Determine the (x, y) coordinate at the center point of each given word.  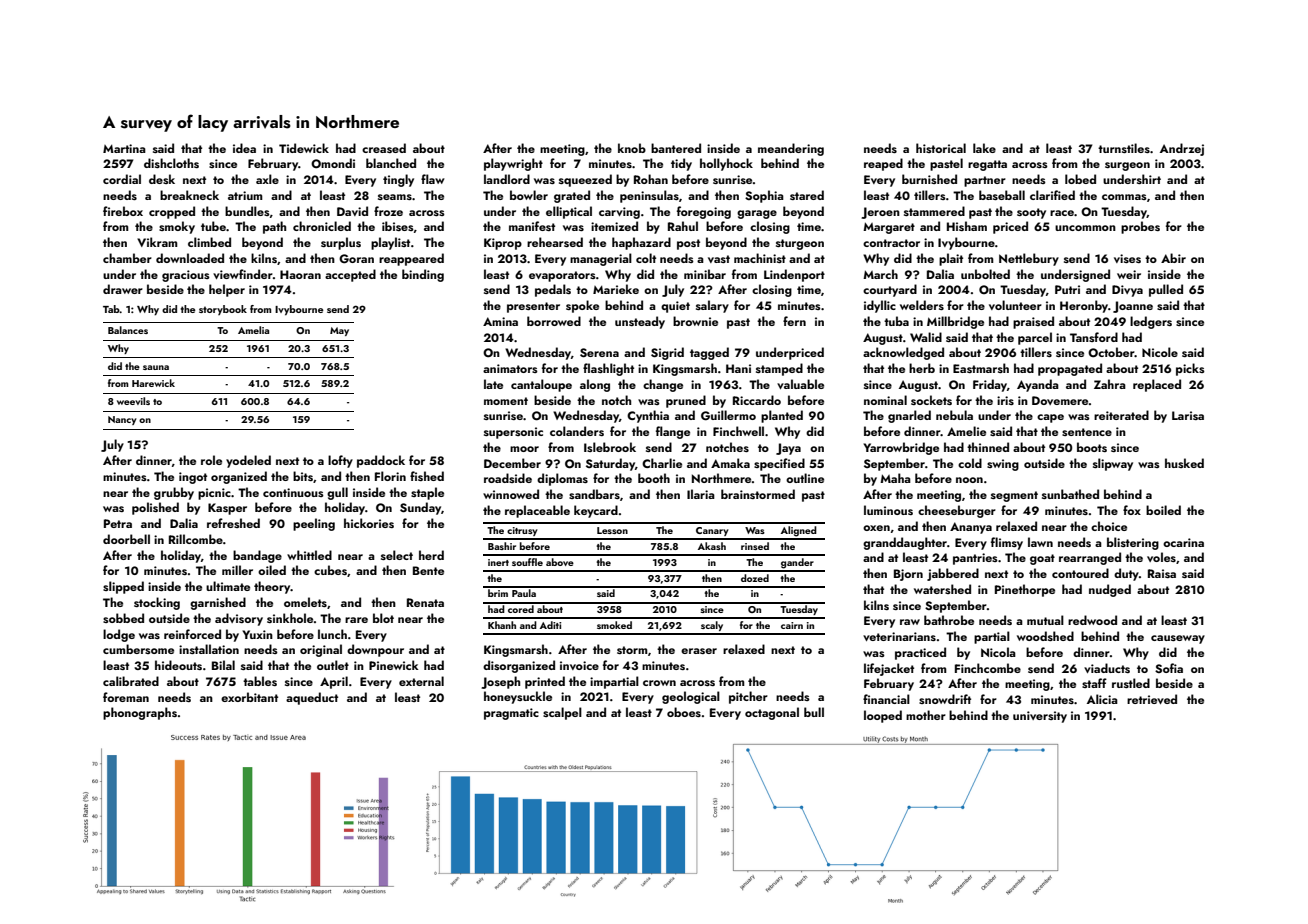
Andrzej (1182, 149)
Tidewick (304, 148)
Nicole (1160, 352)
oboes (684, 712)
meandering (791, 149)
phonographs (140, 713)
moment (506, 401)
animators (510, 368)
